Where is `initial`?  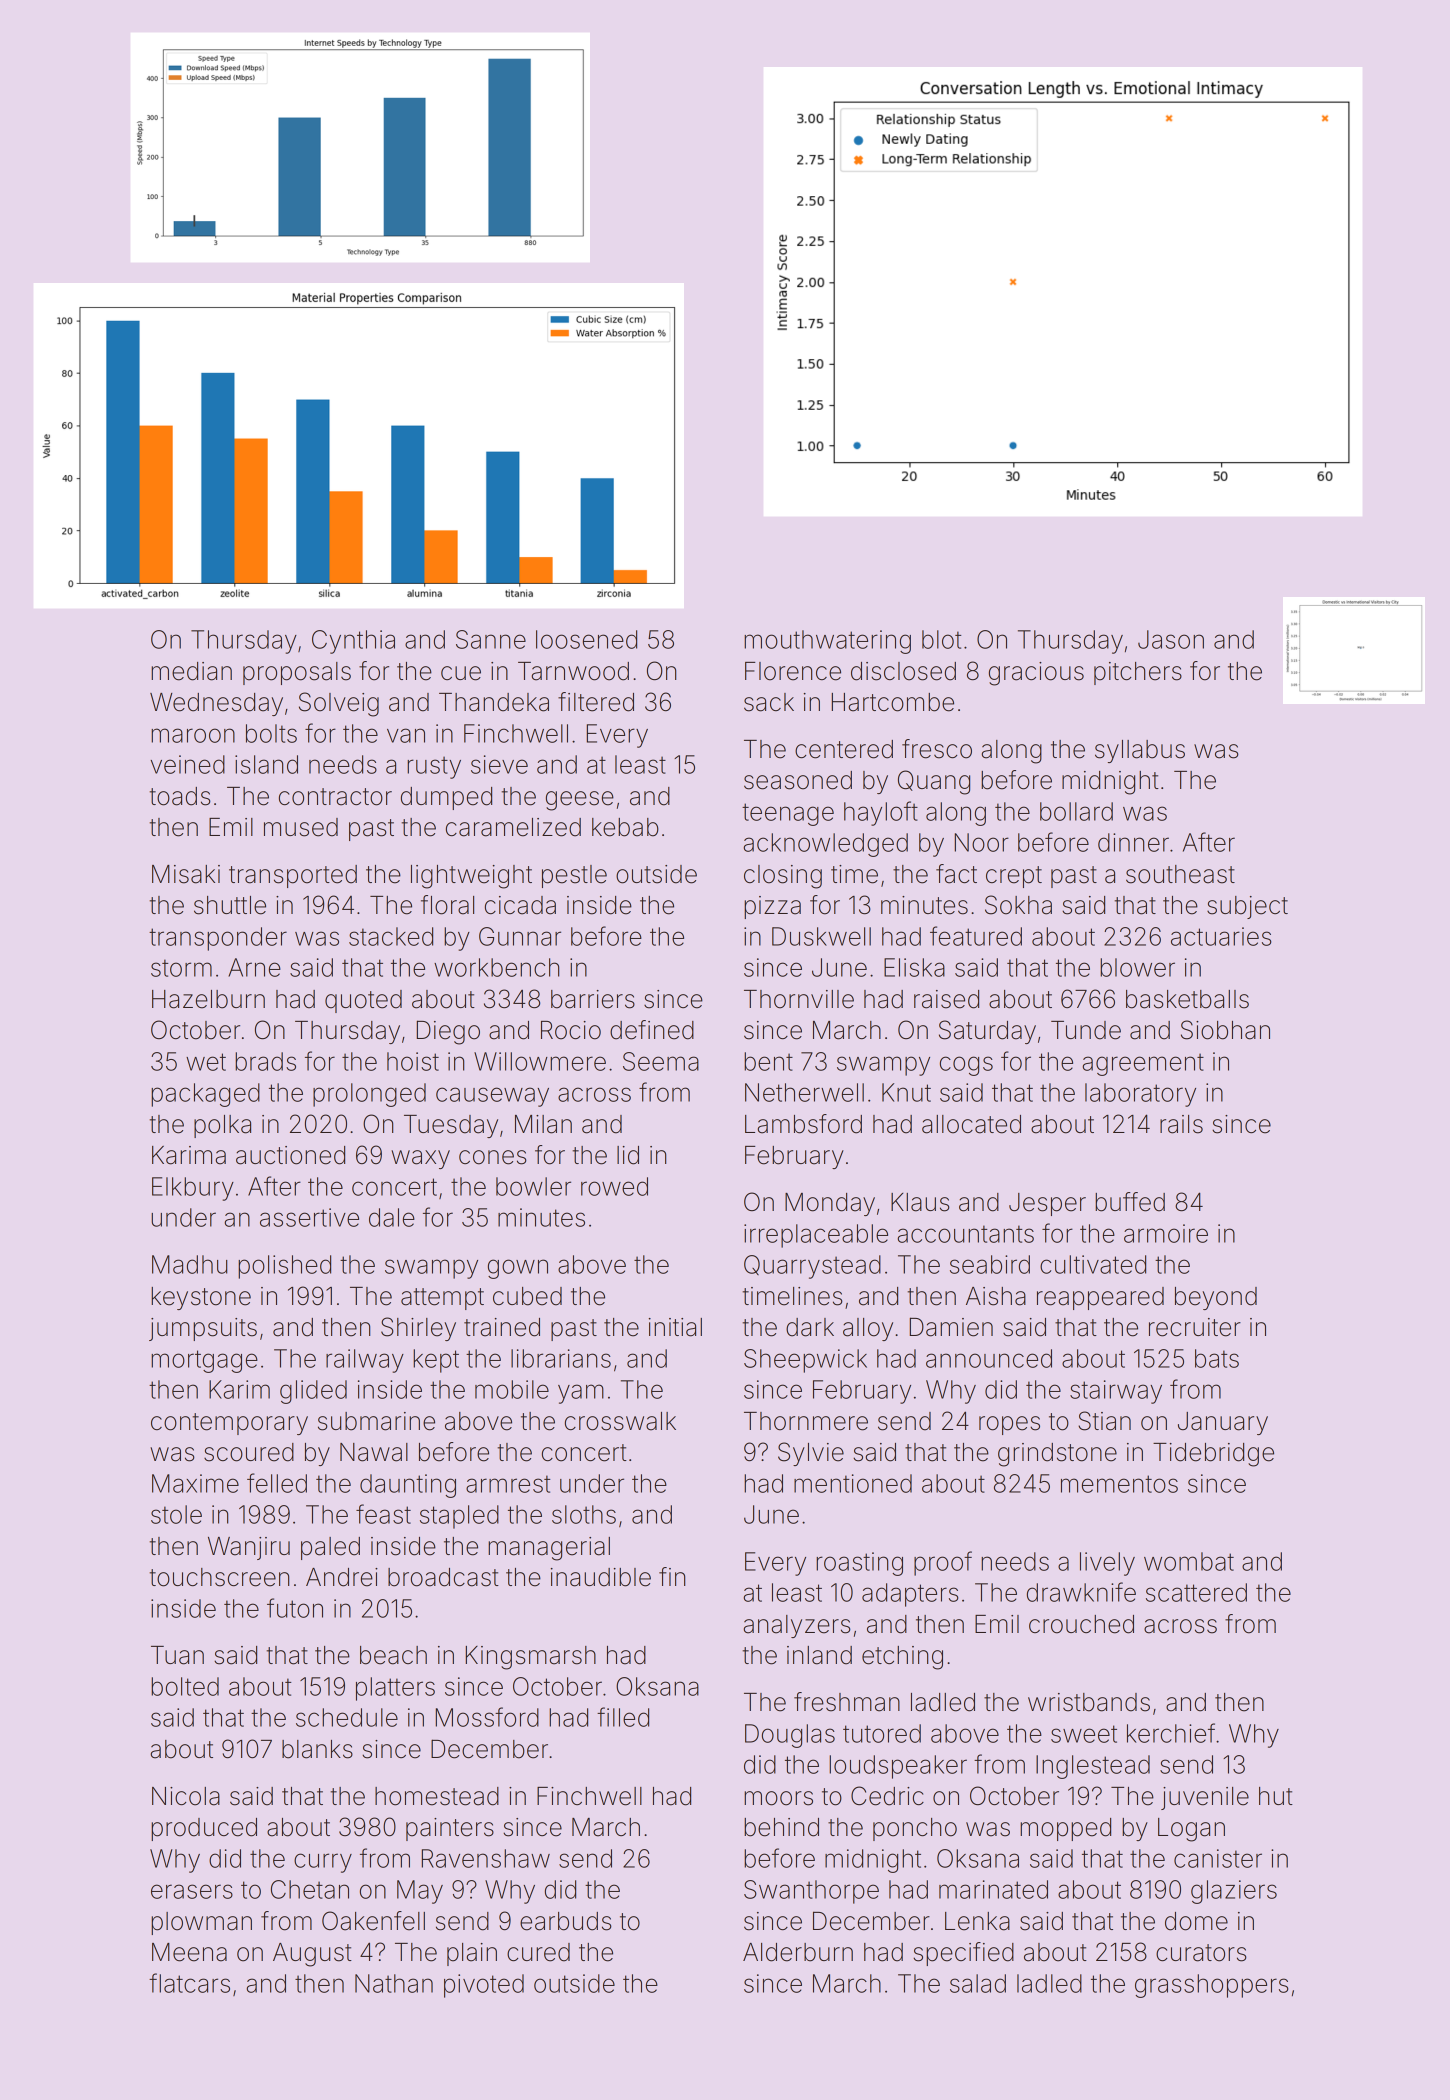
initial is located at coordinates (675, 1327).
